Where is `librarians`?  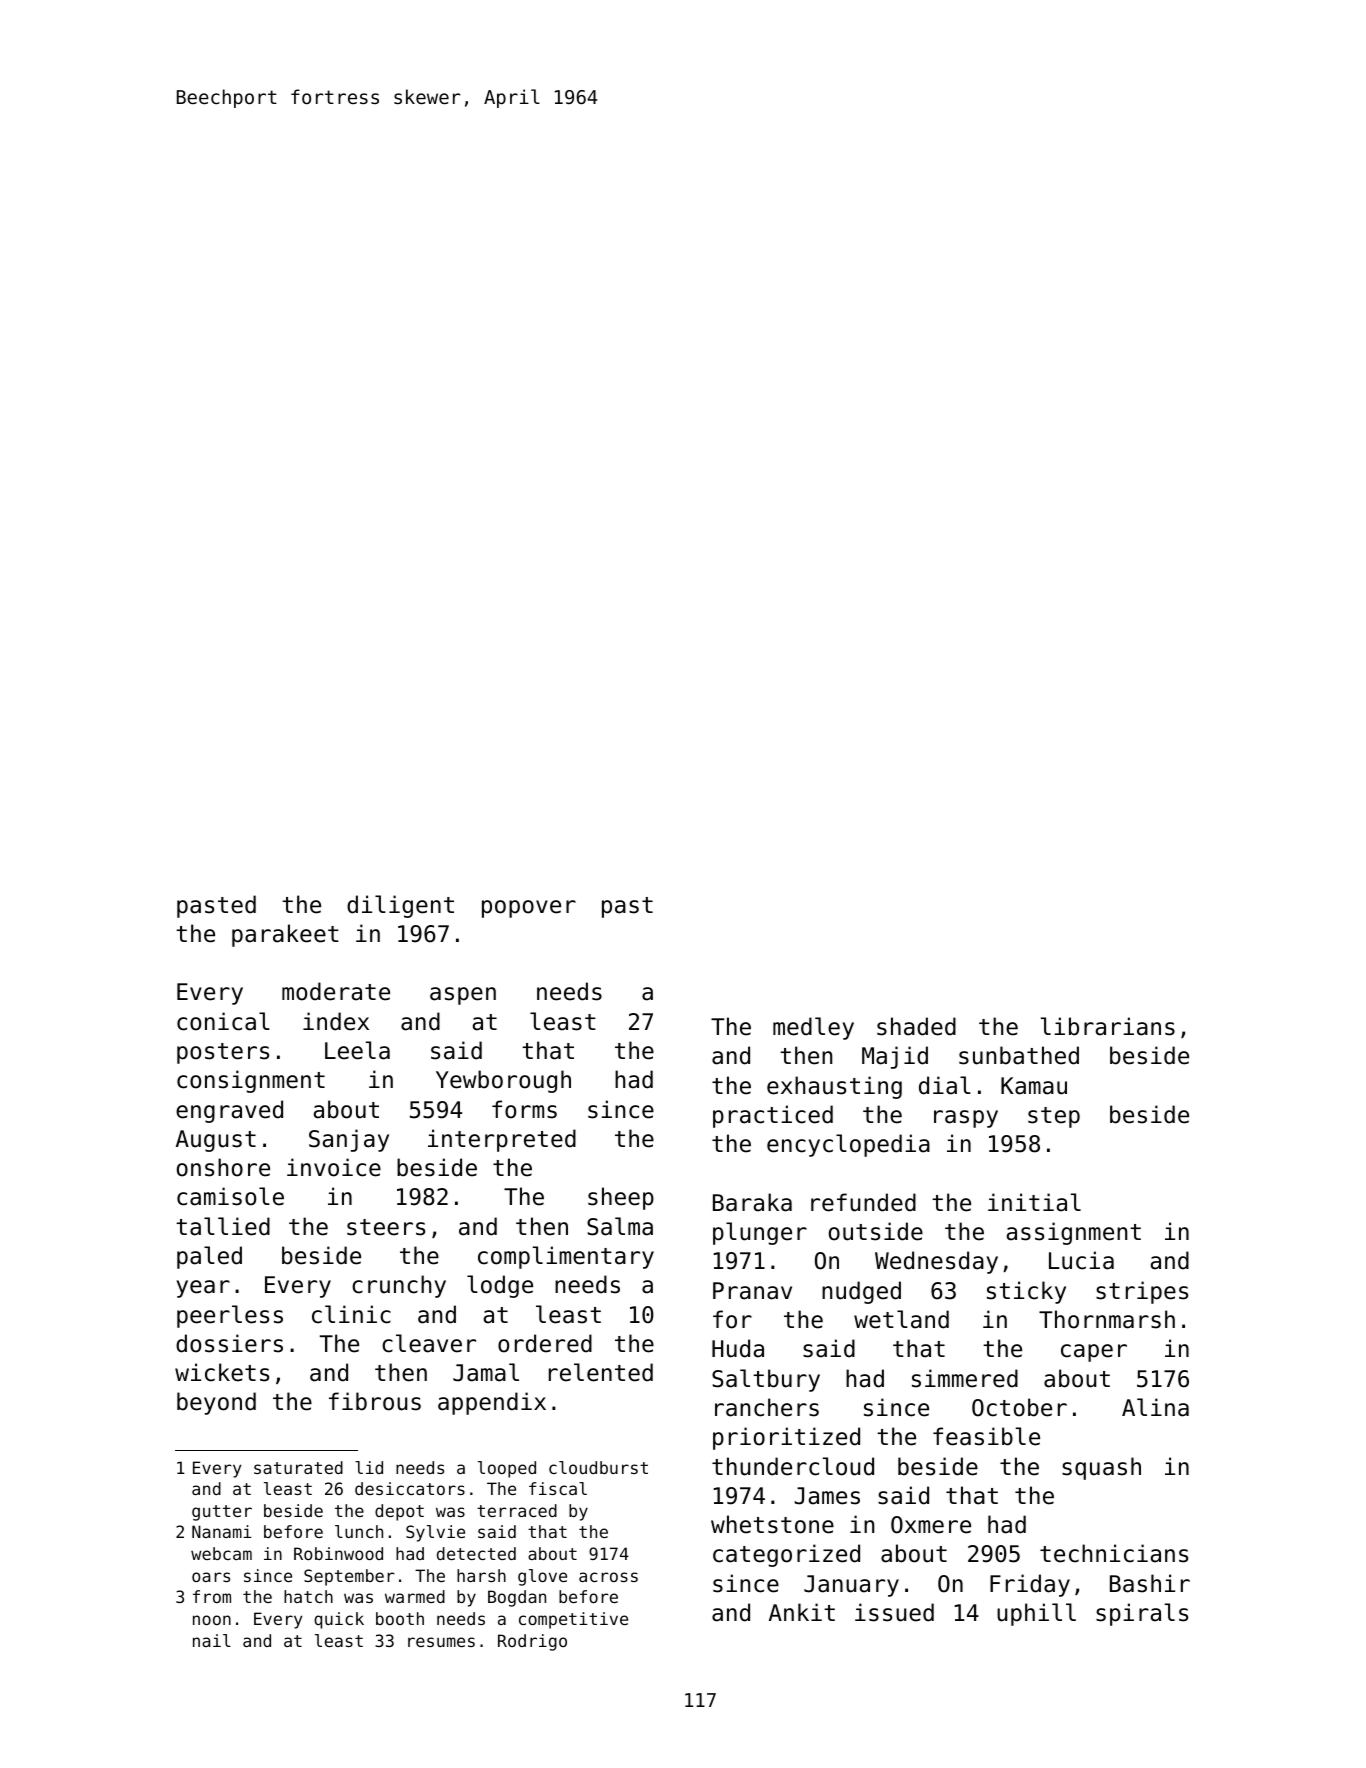
librarians is located at coordinates (1108, 1026).
